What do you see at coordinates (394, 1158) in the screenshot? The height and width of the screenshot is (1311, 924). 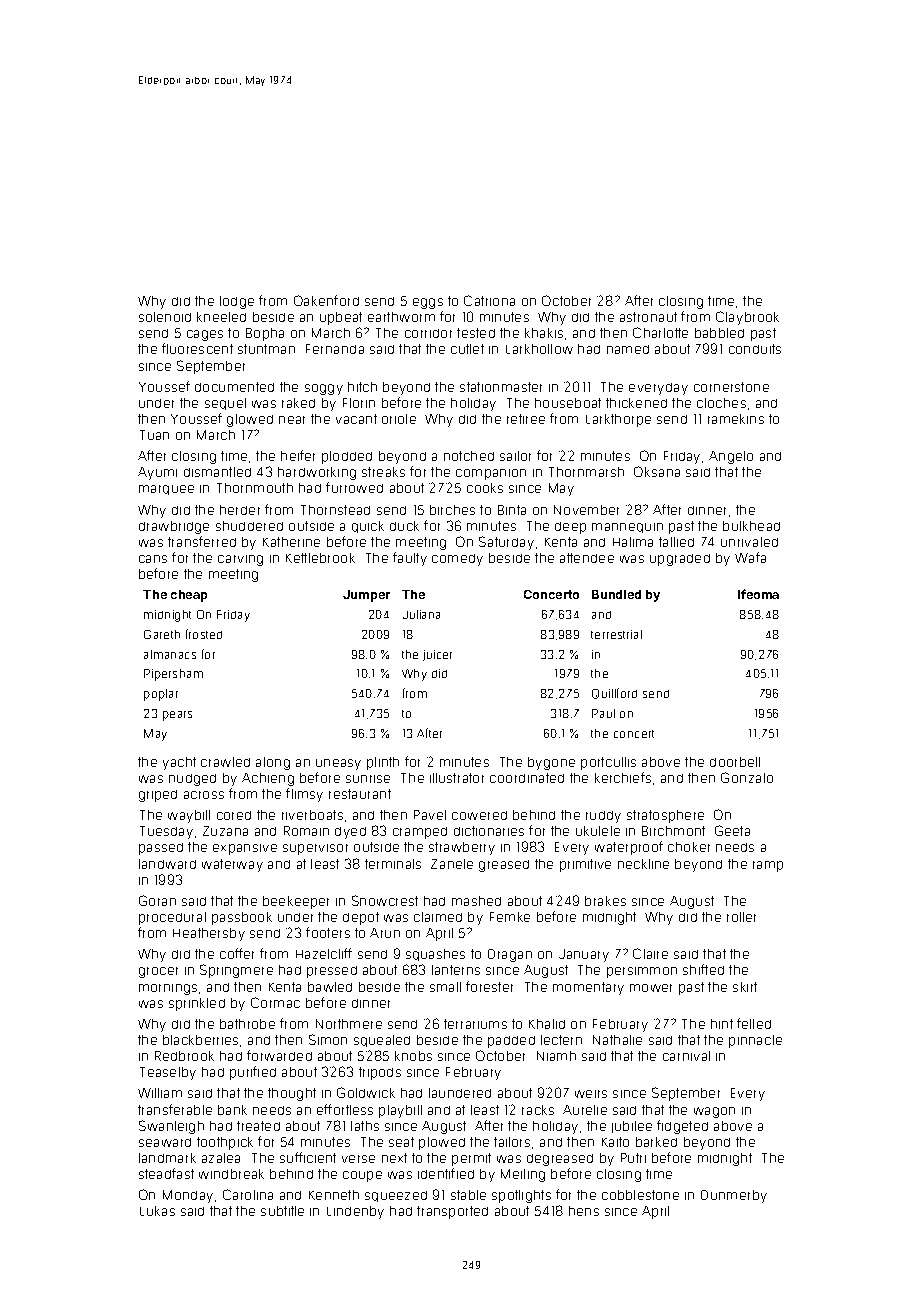 I see `next` at bounding box center [394, 1158].
